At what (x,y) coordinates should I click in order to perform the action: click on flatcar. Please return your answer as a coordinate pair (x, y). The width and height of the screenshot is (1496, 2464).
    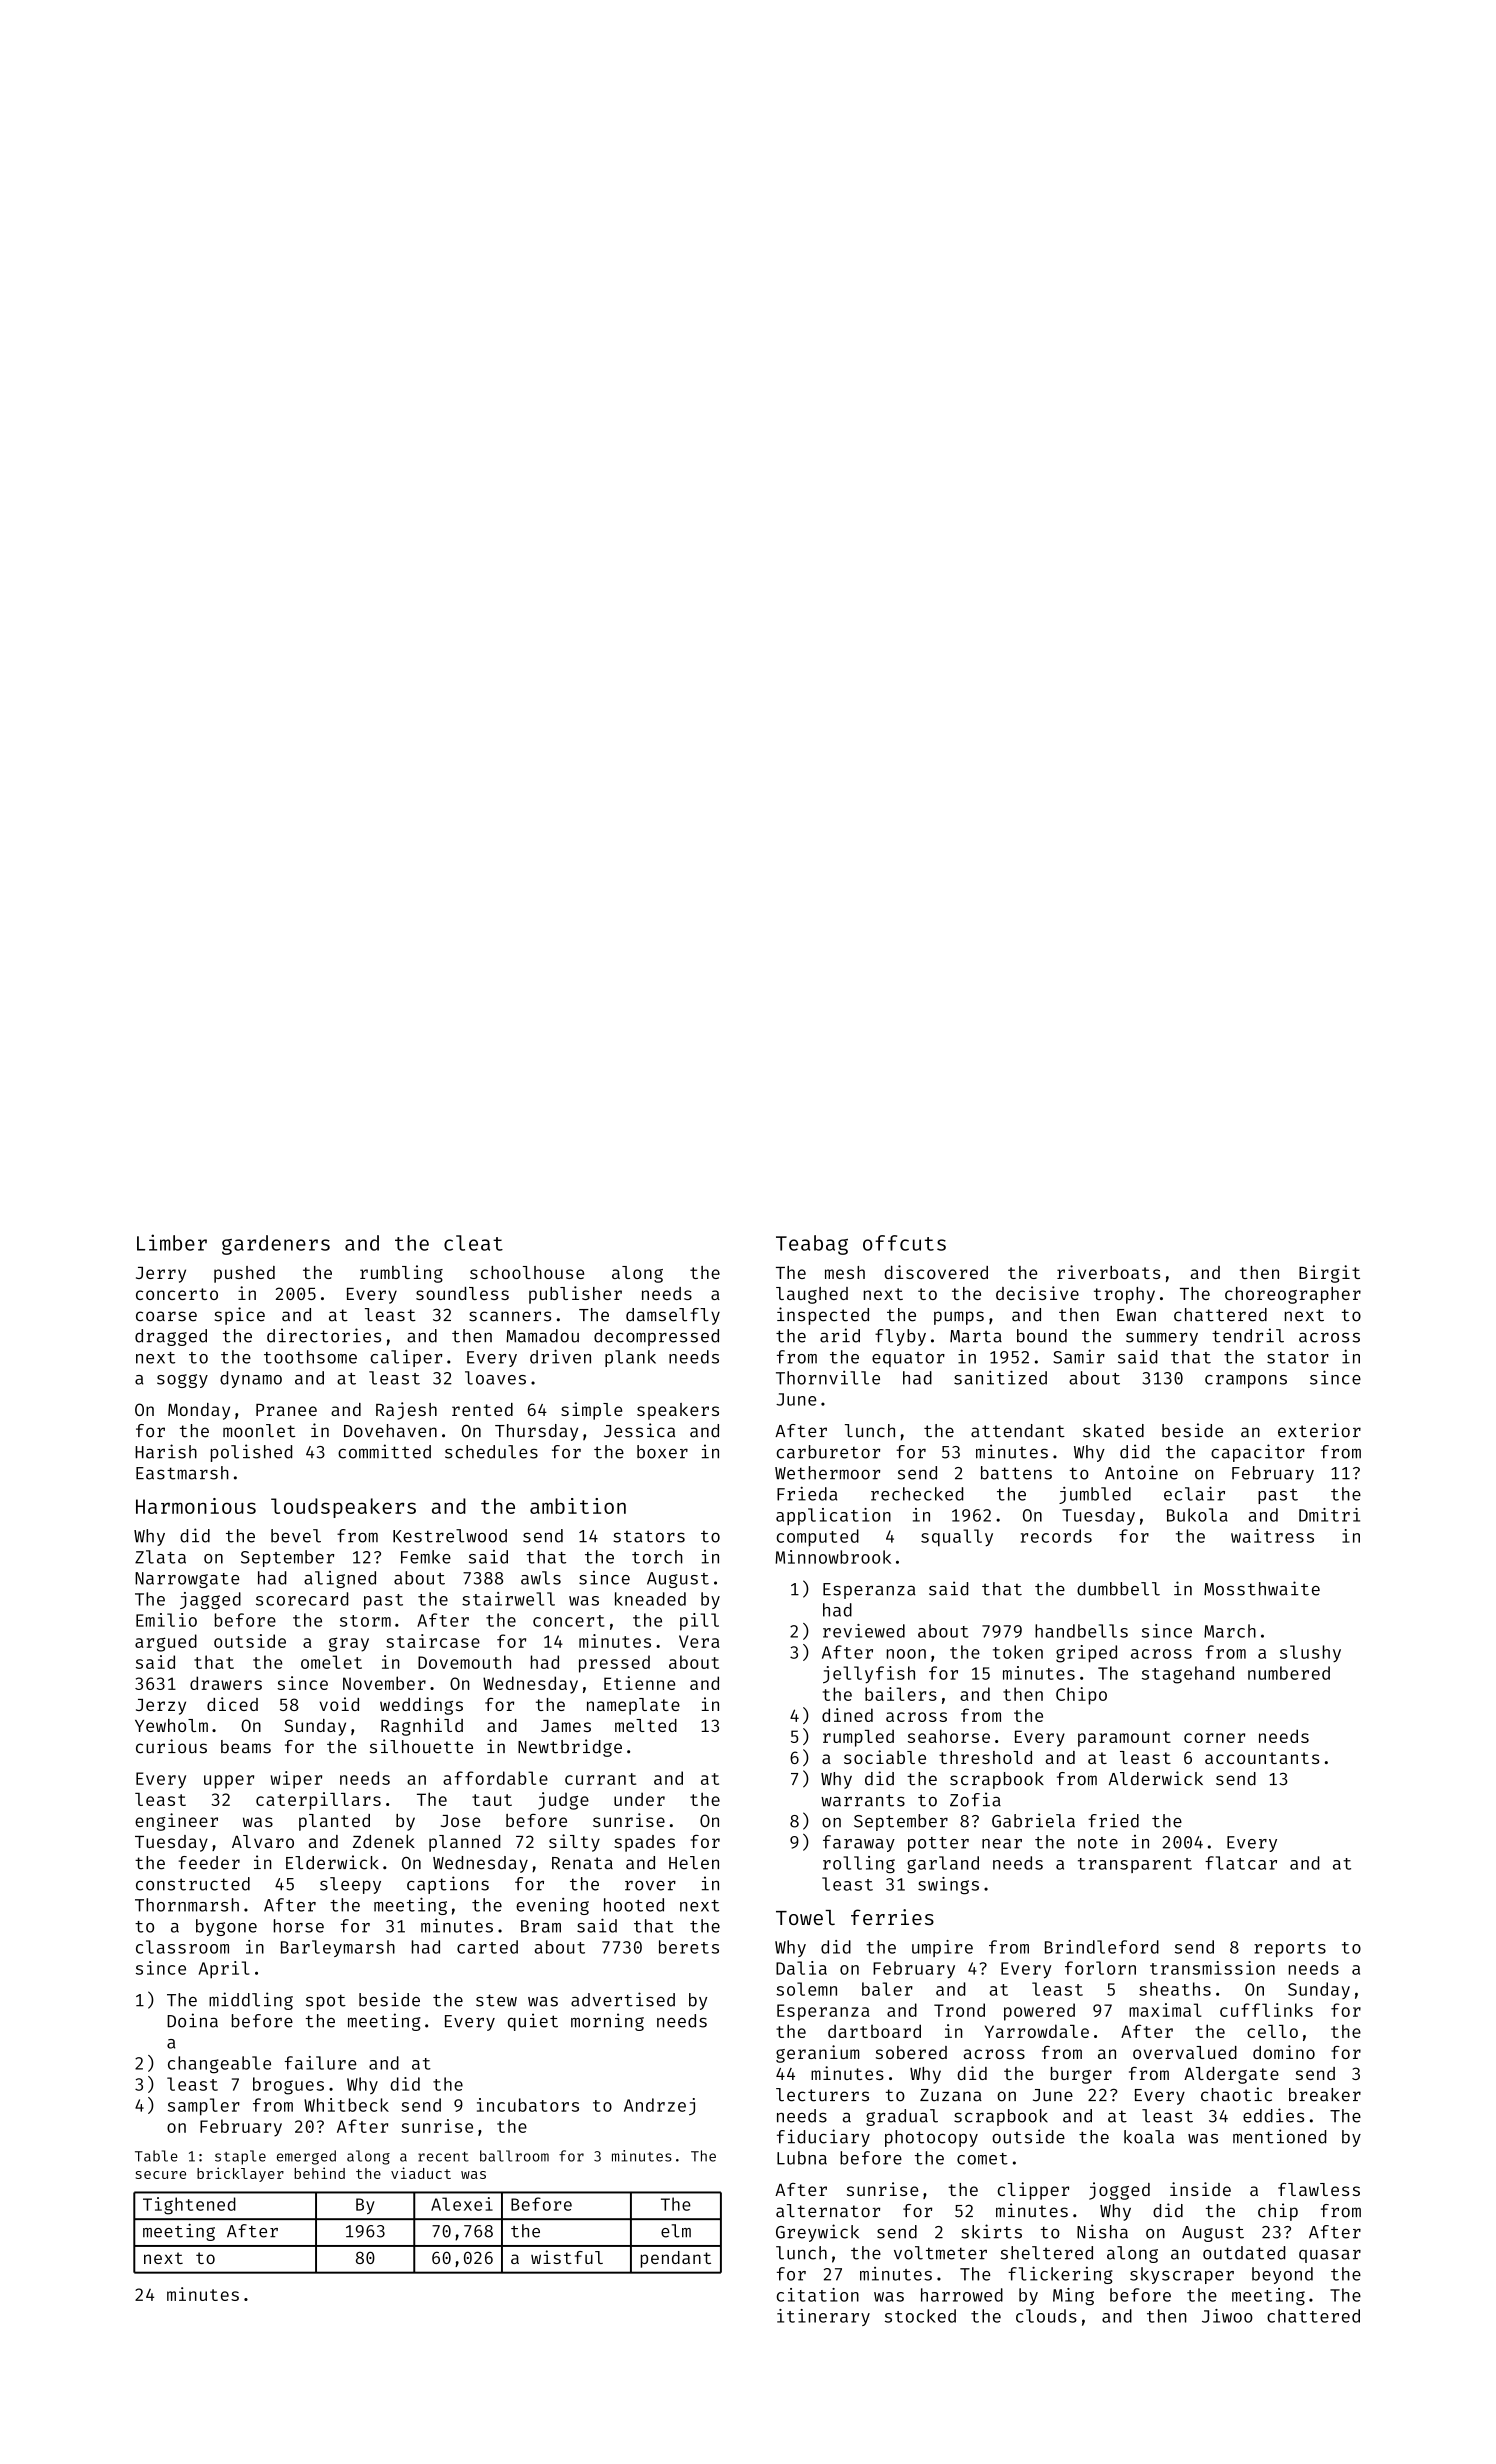
    Looking at the image, I should click on (1241, 1863).
